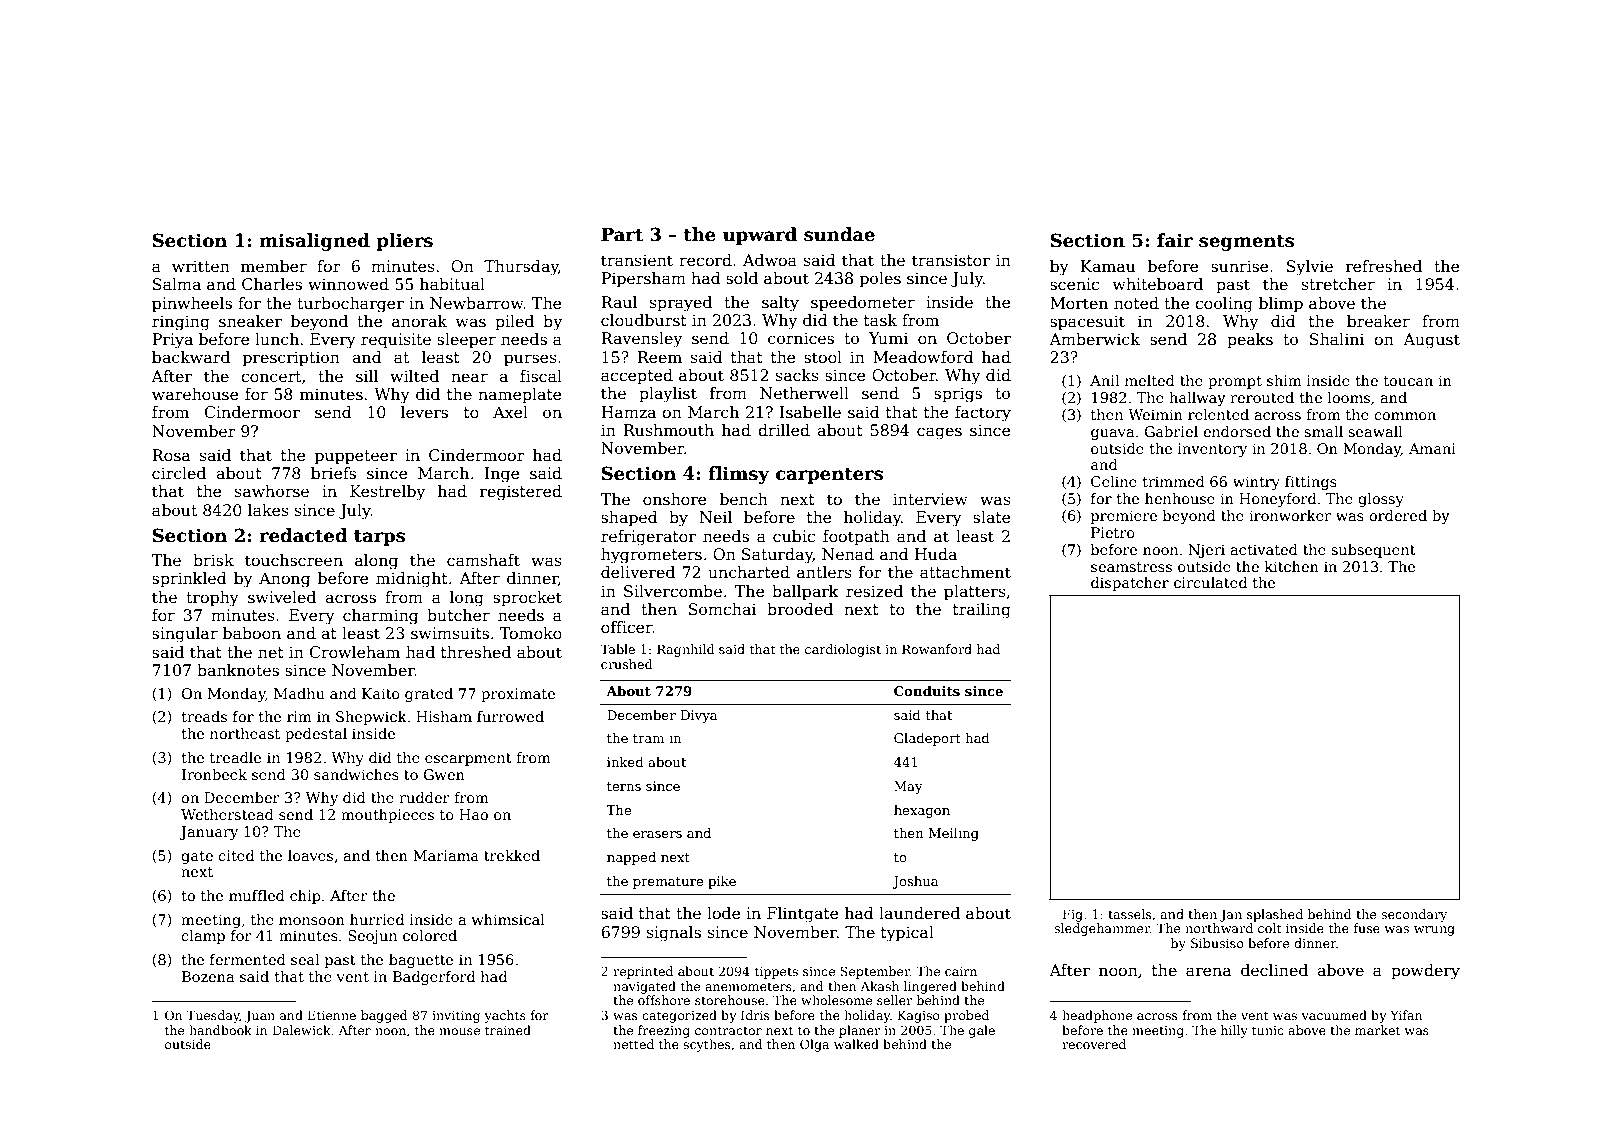  Describe the element at coordinates (839, 234) in the document. I see `sundae` at that location.
